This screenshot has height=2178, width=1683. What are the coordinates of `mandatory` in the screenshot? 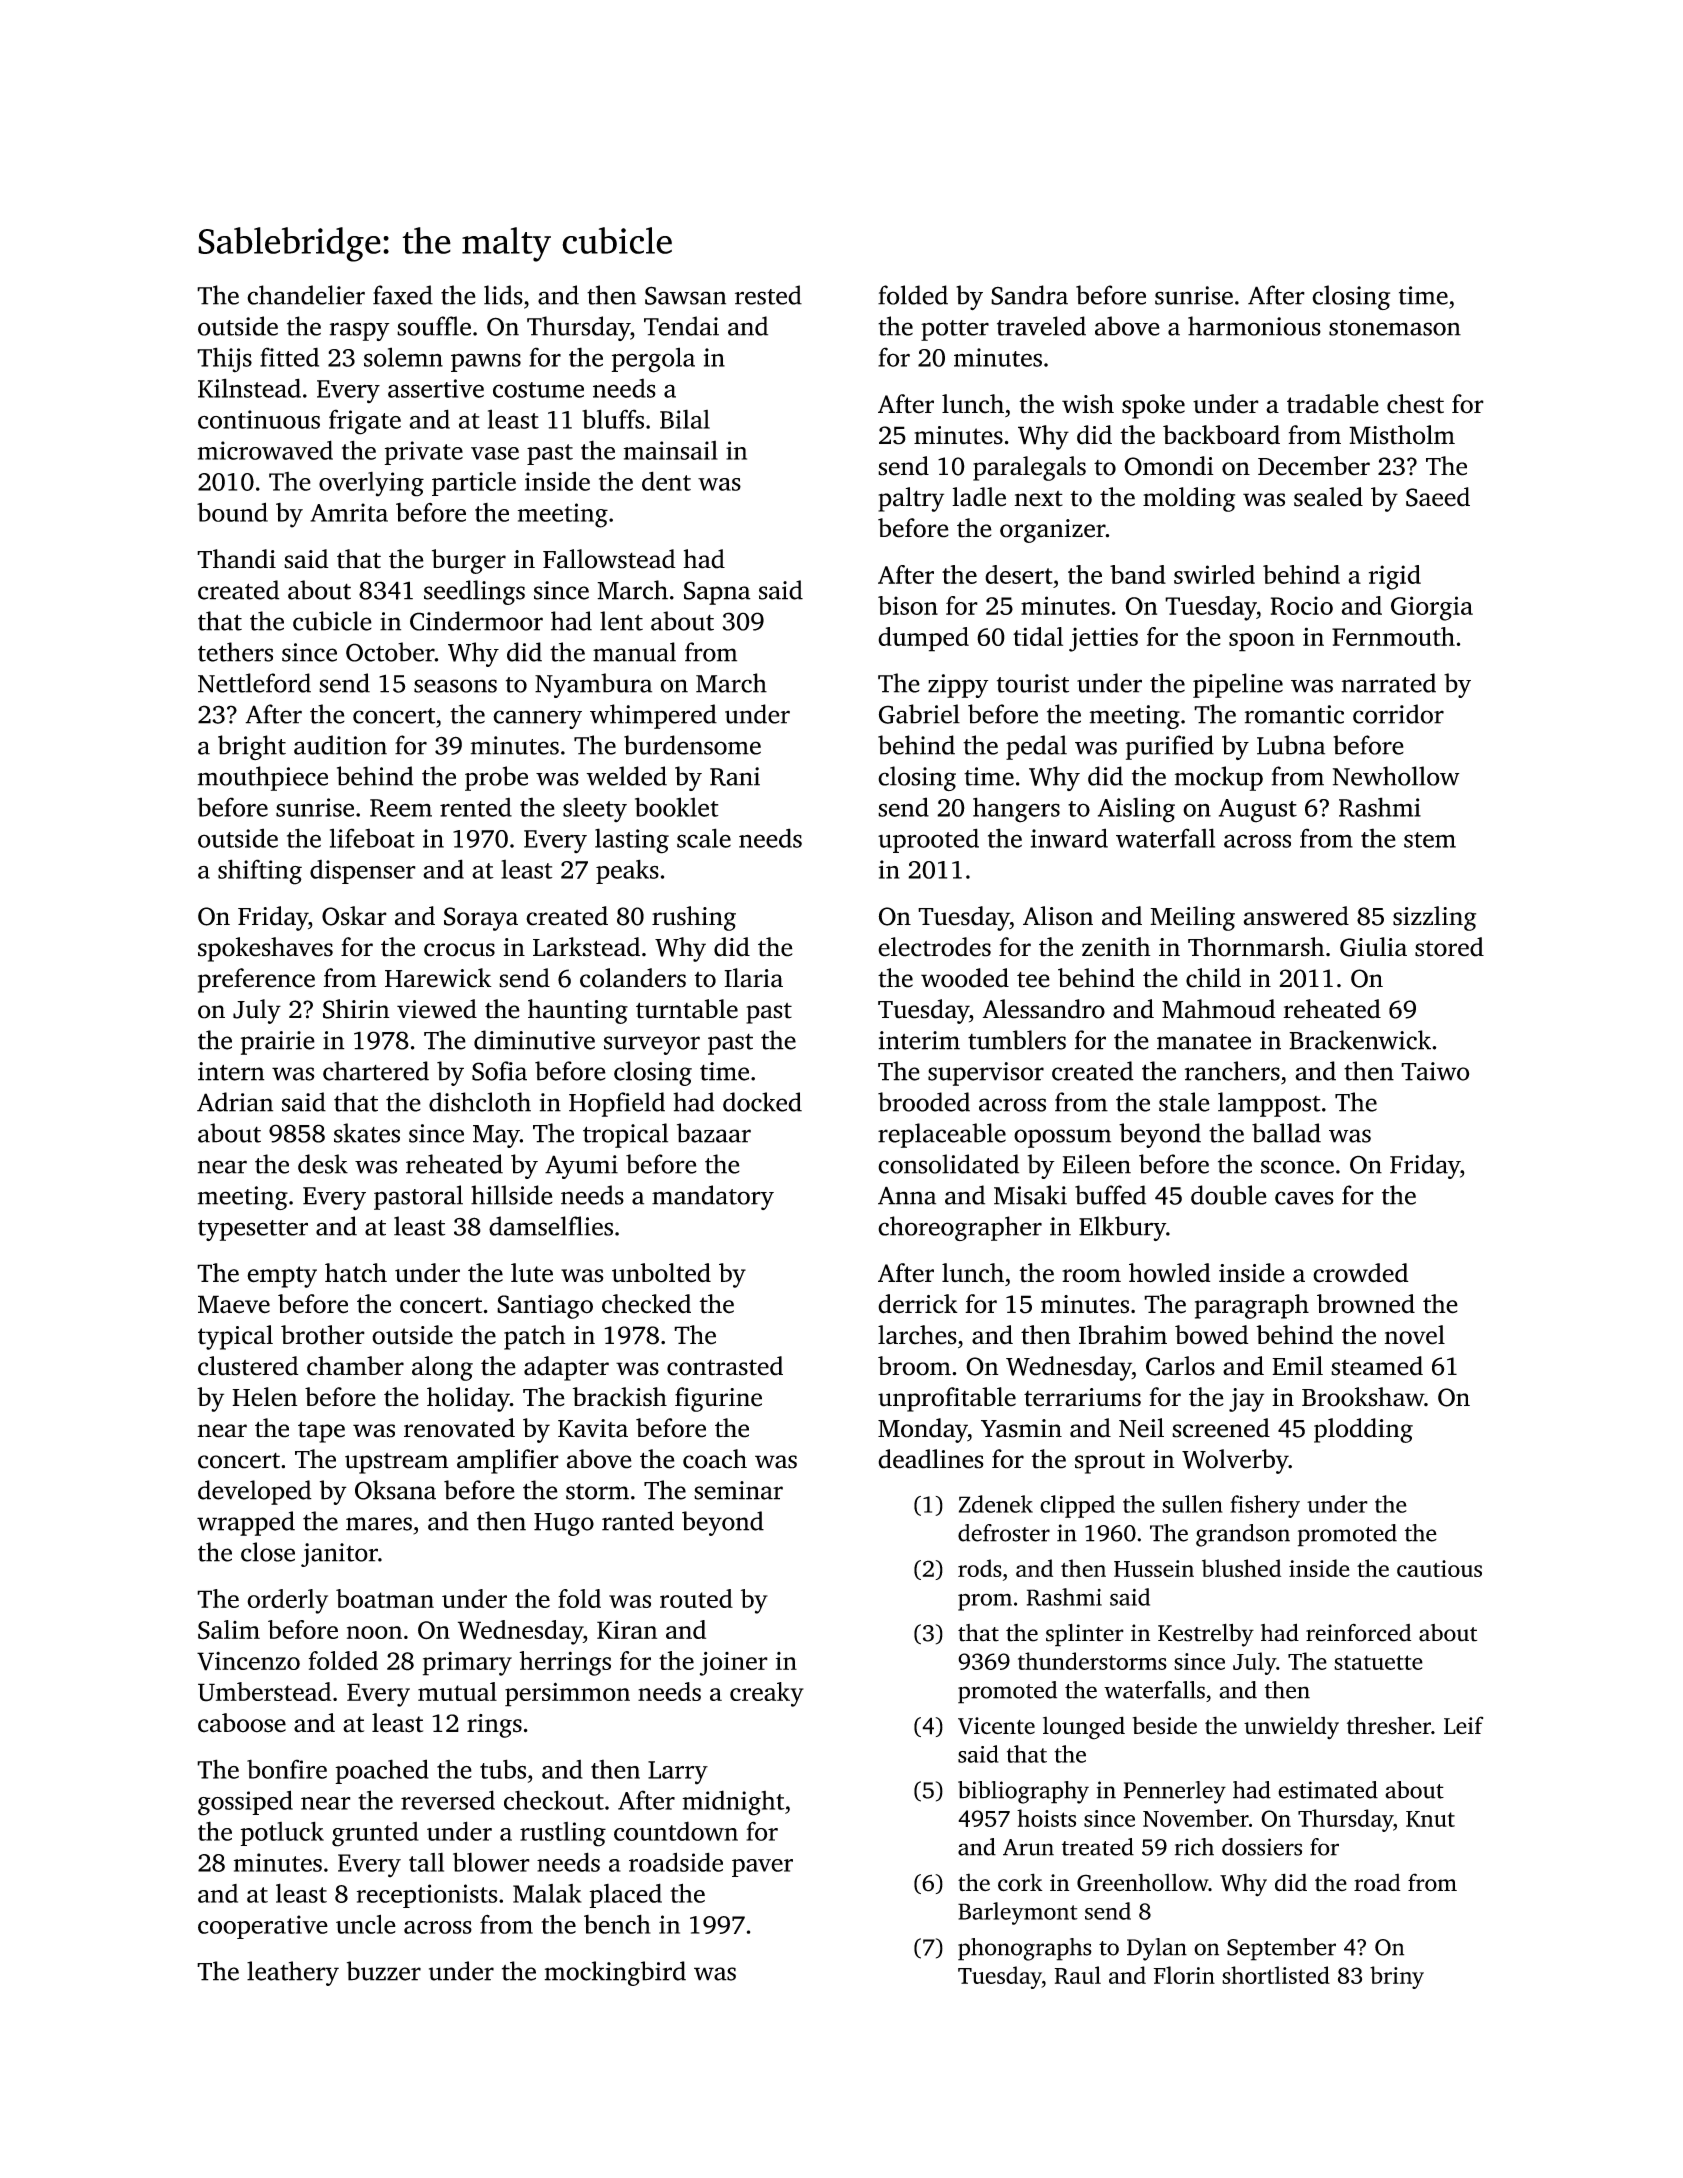 It's located at (713, 1197).
